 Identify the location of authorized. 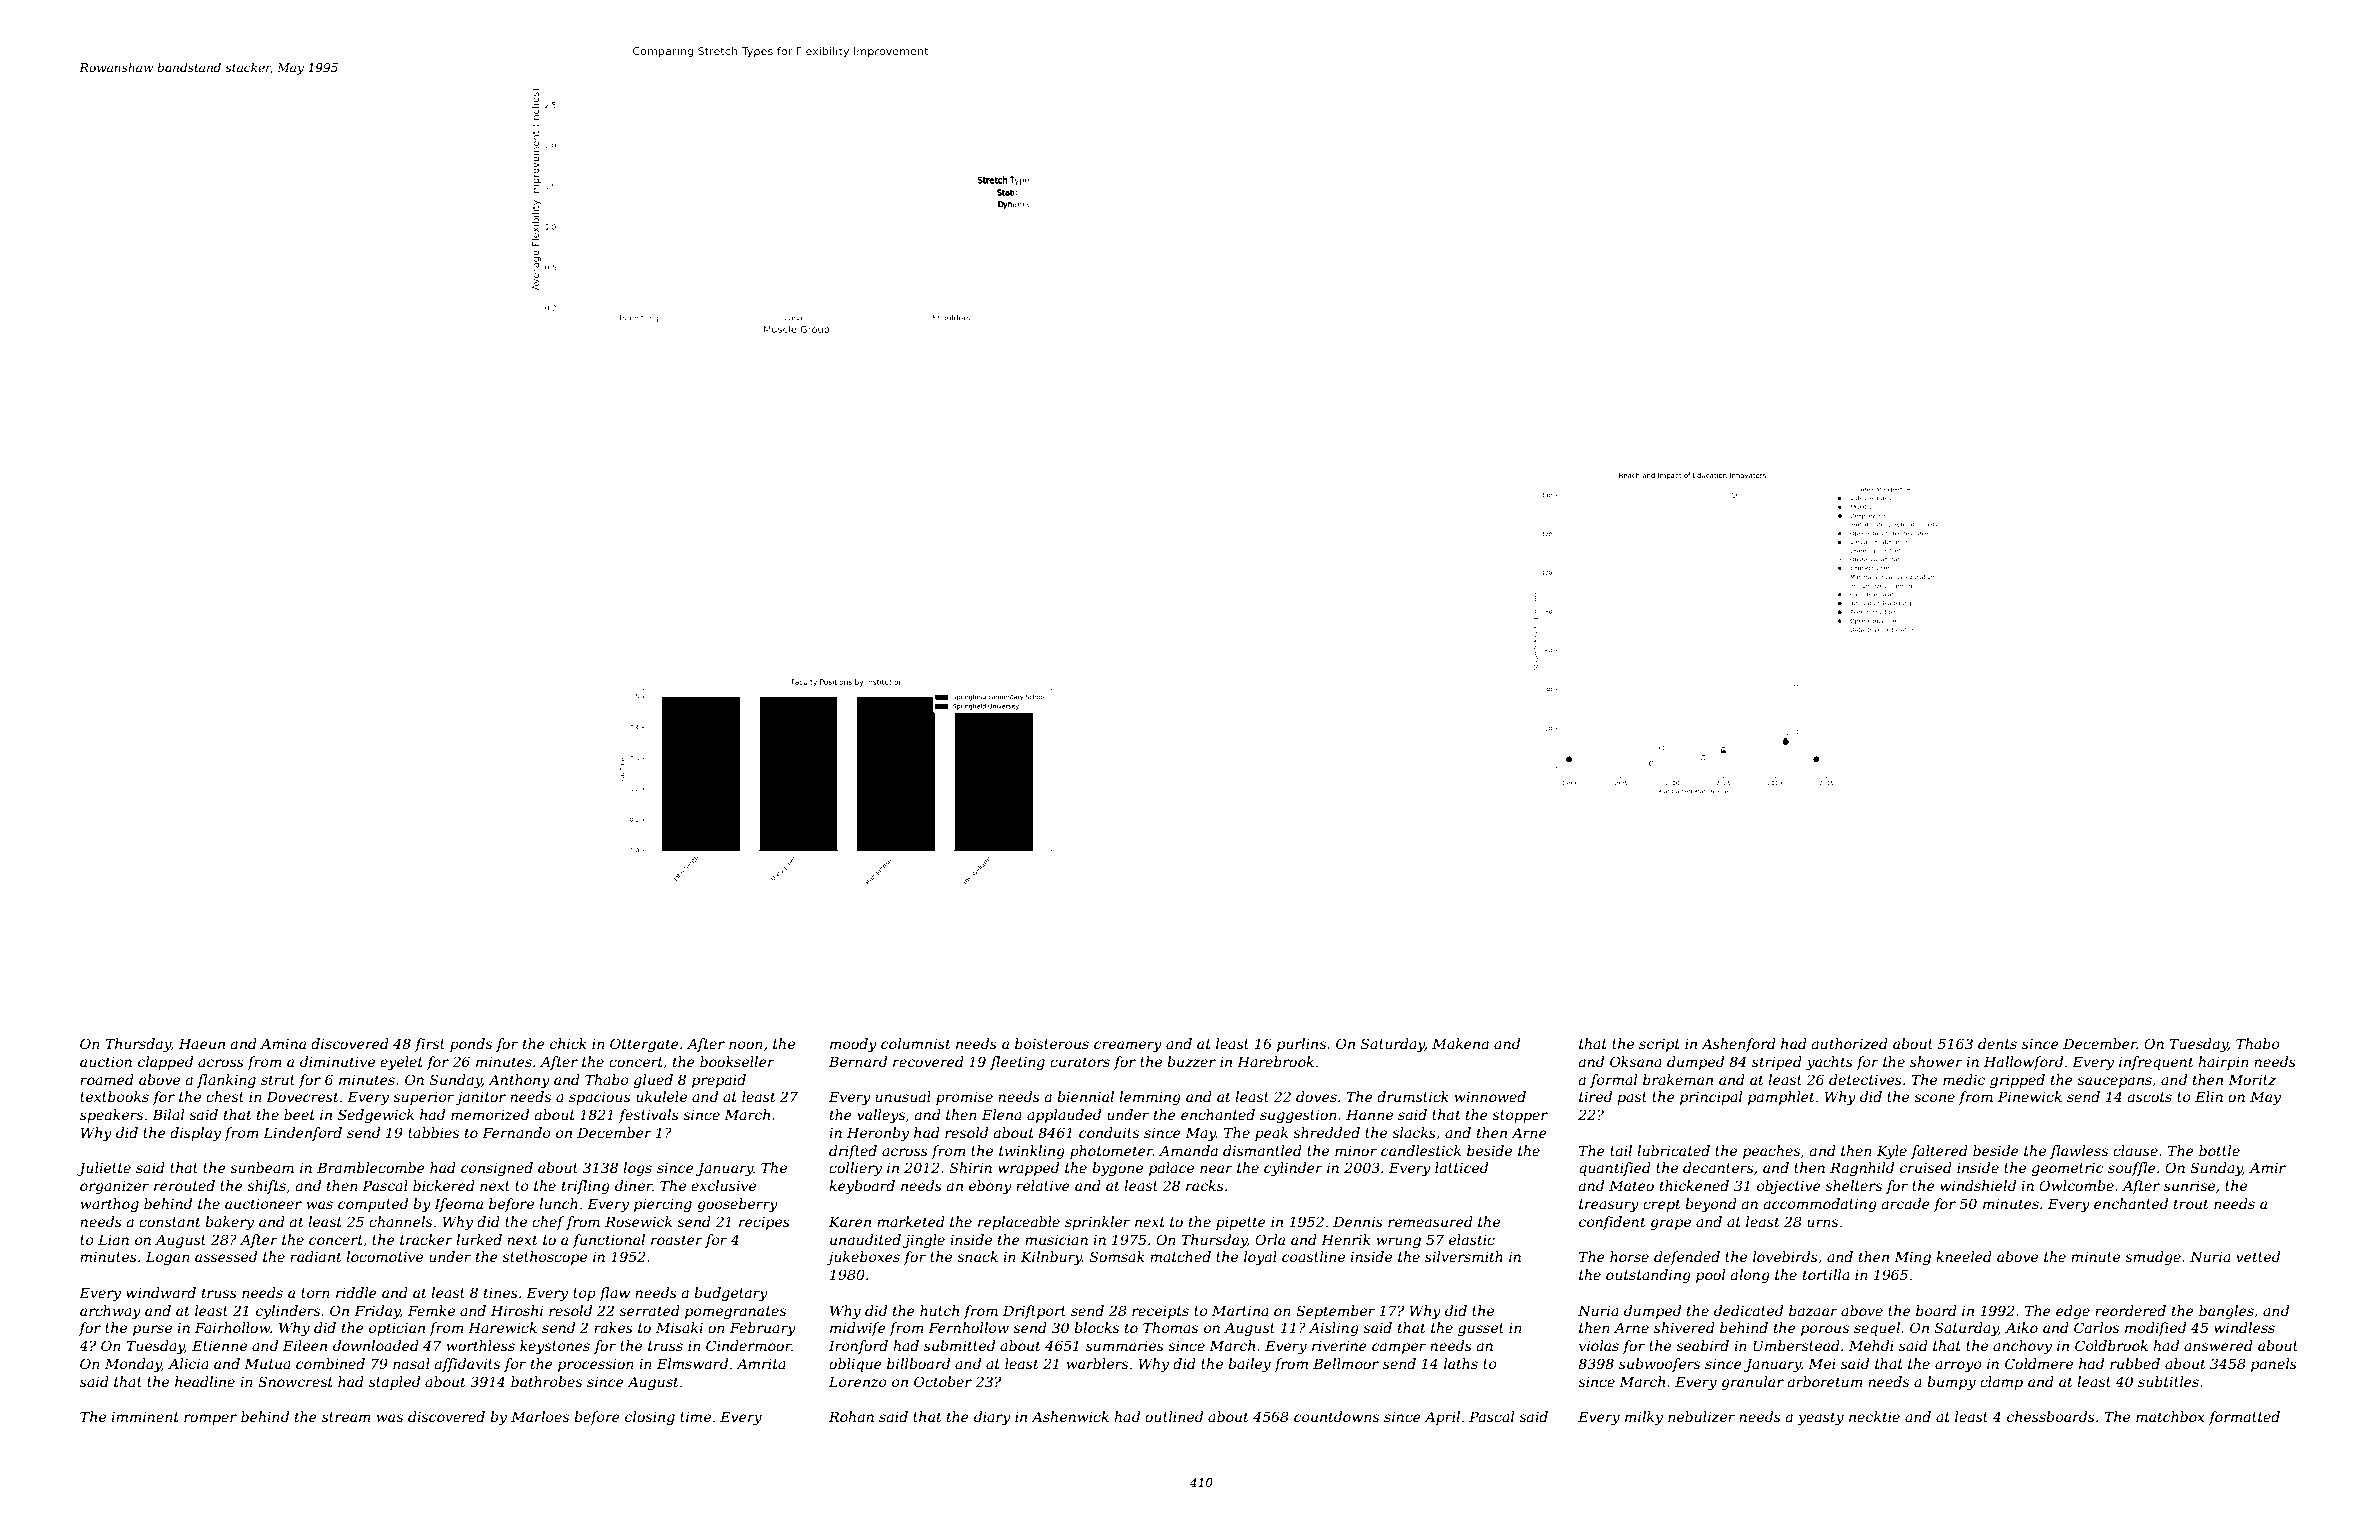
(1850, 1044).
